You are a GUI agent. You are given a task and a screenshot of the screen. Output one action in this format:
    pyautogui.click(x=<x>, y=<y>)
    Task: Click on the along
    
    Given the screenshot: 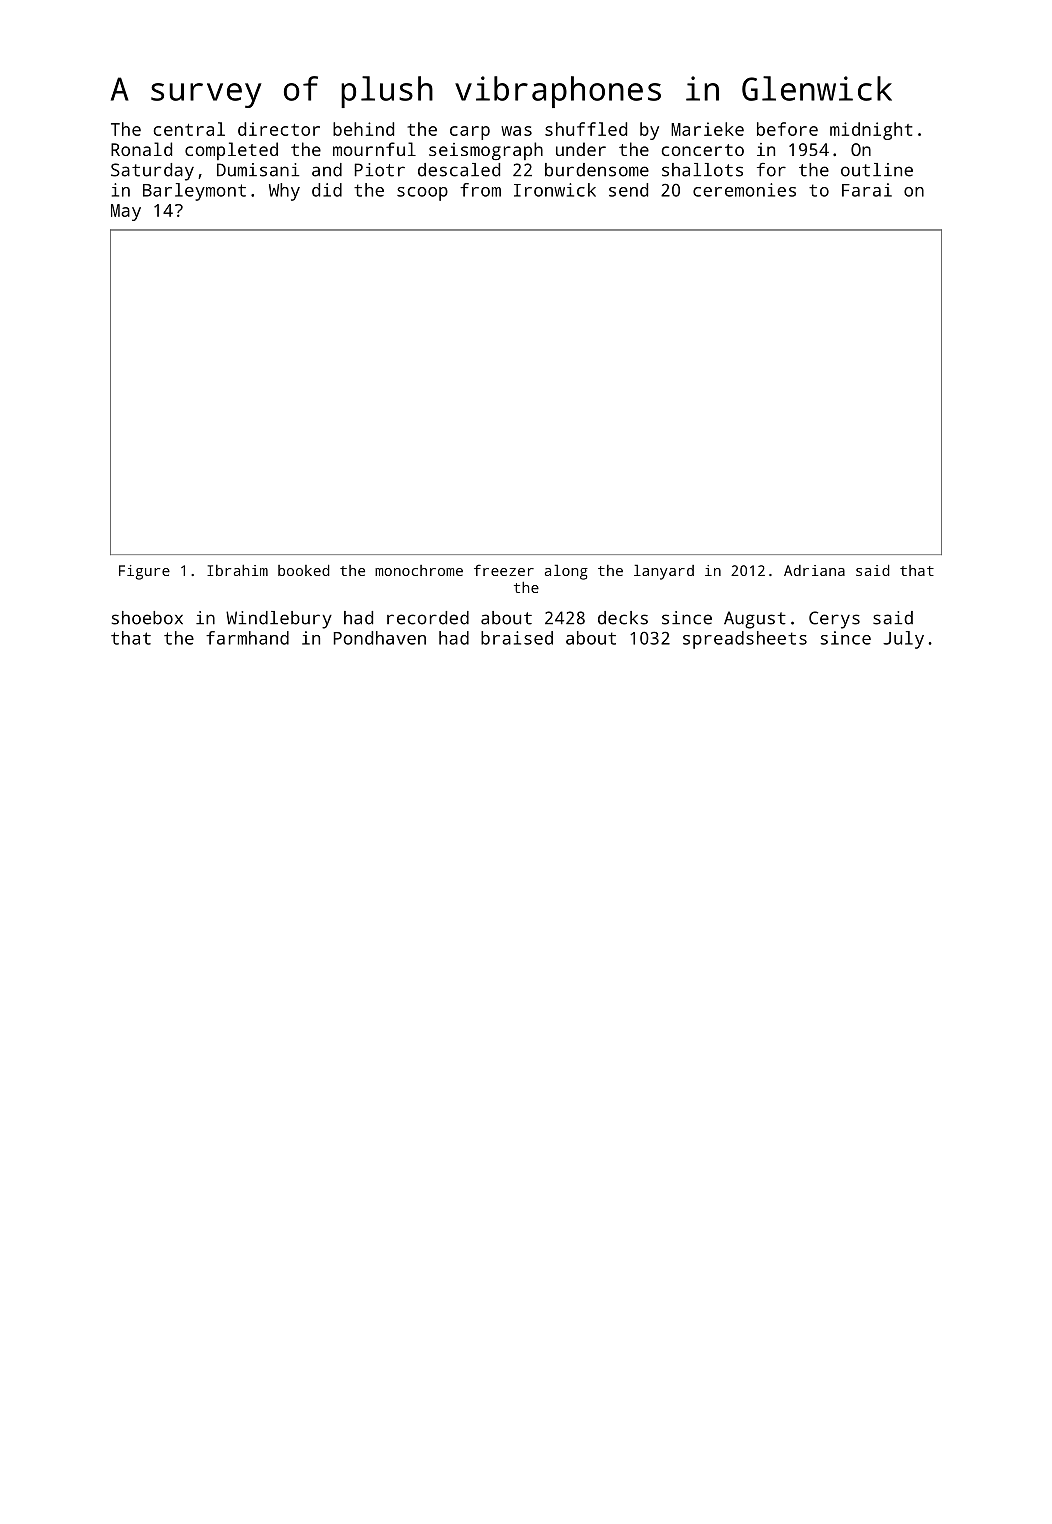 What is the action you would take?
    pyautogui.click(x=566, y=572)
